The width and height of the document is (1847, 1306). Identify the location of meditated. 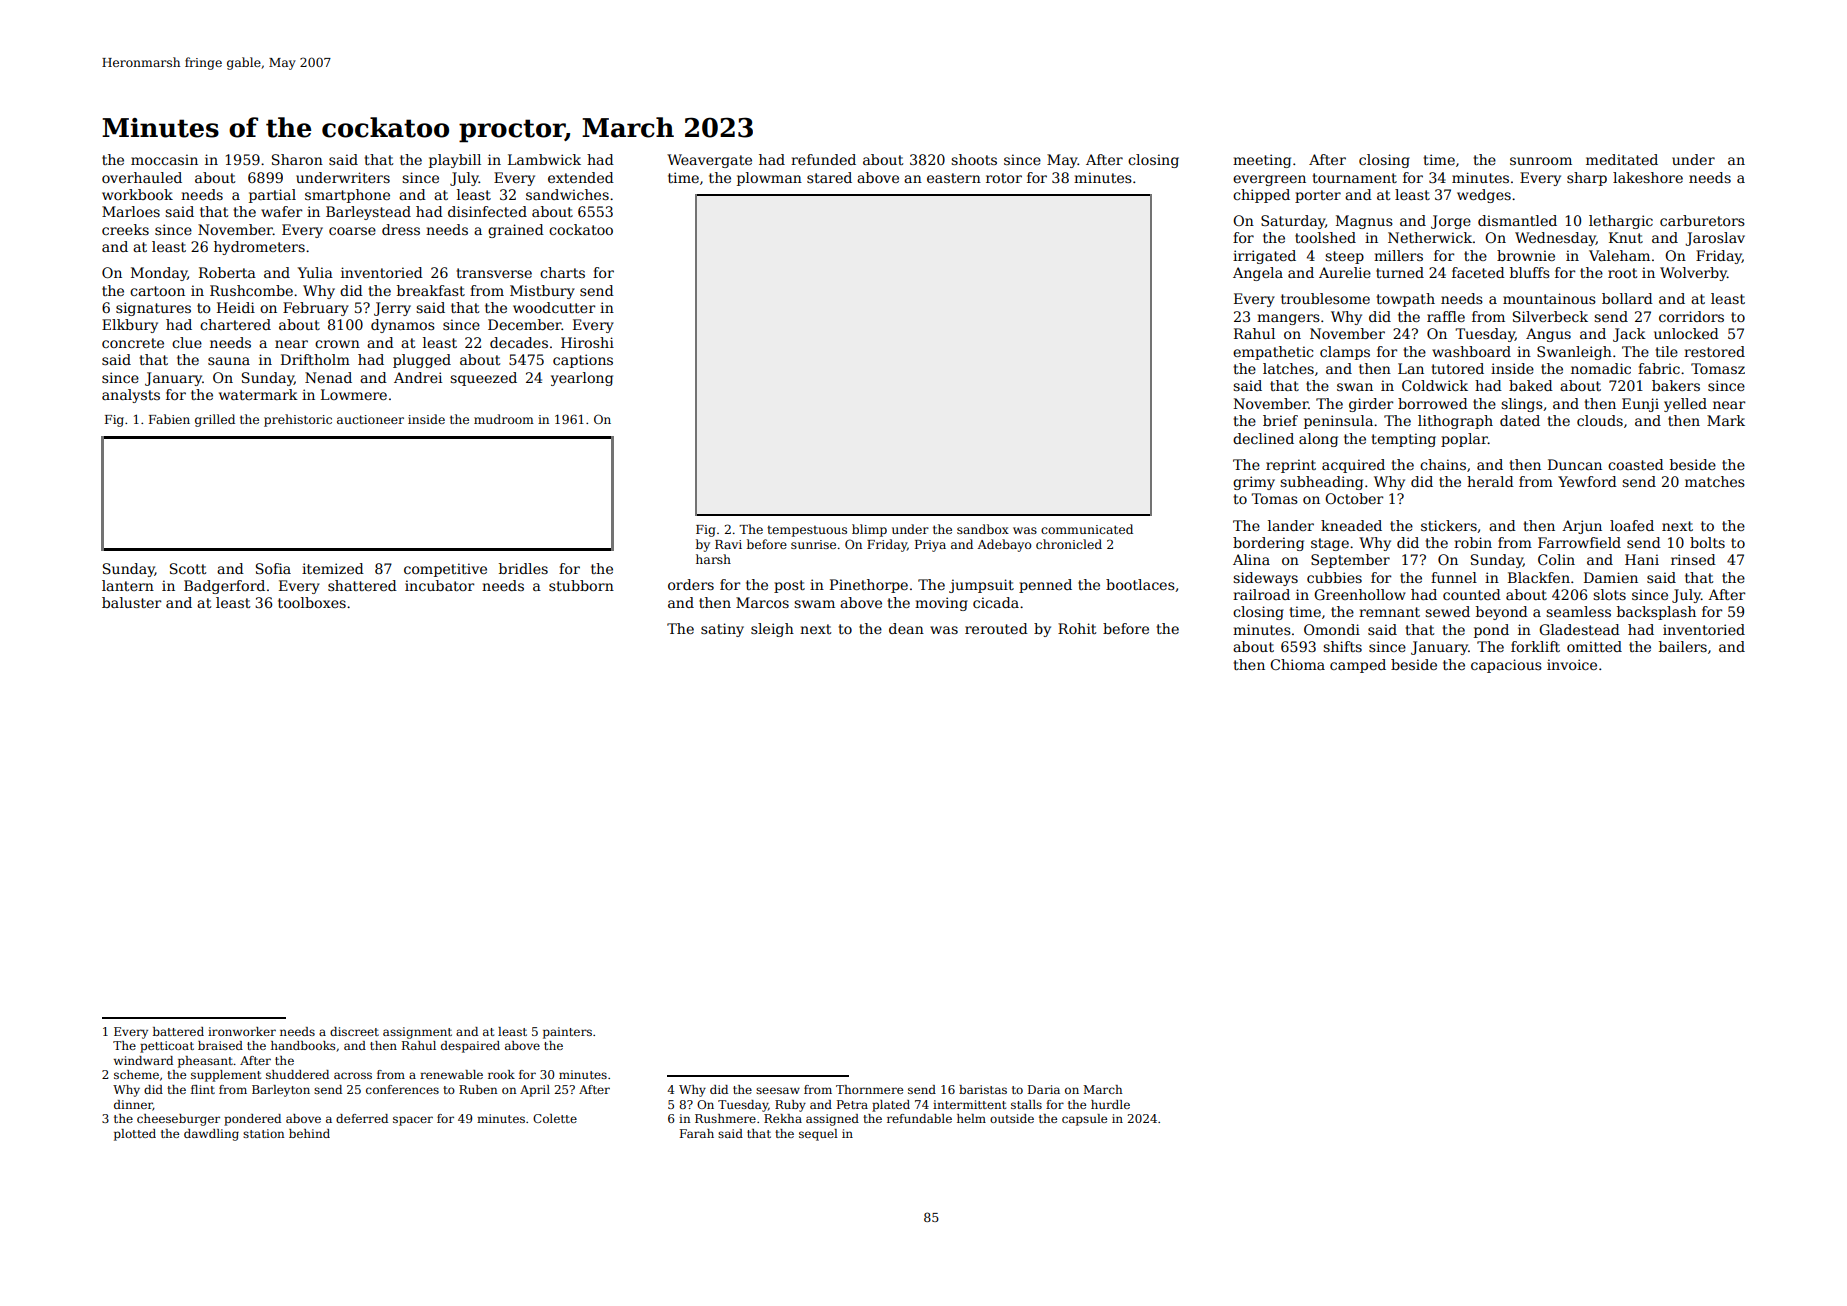
(1622, 159).
